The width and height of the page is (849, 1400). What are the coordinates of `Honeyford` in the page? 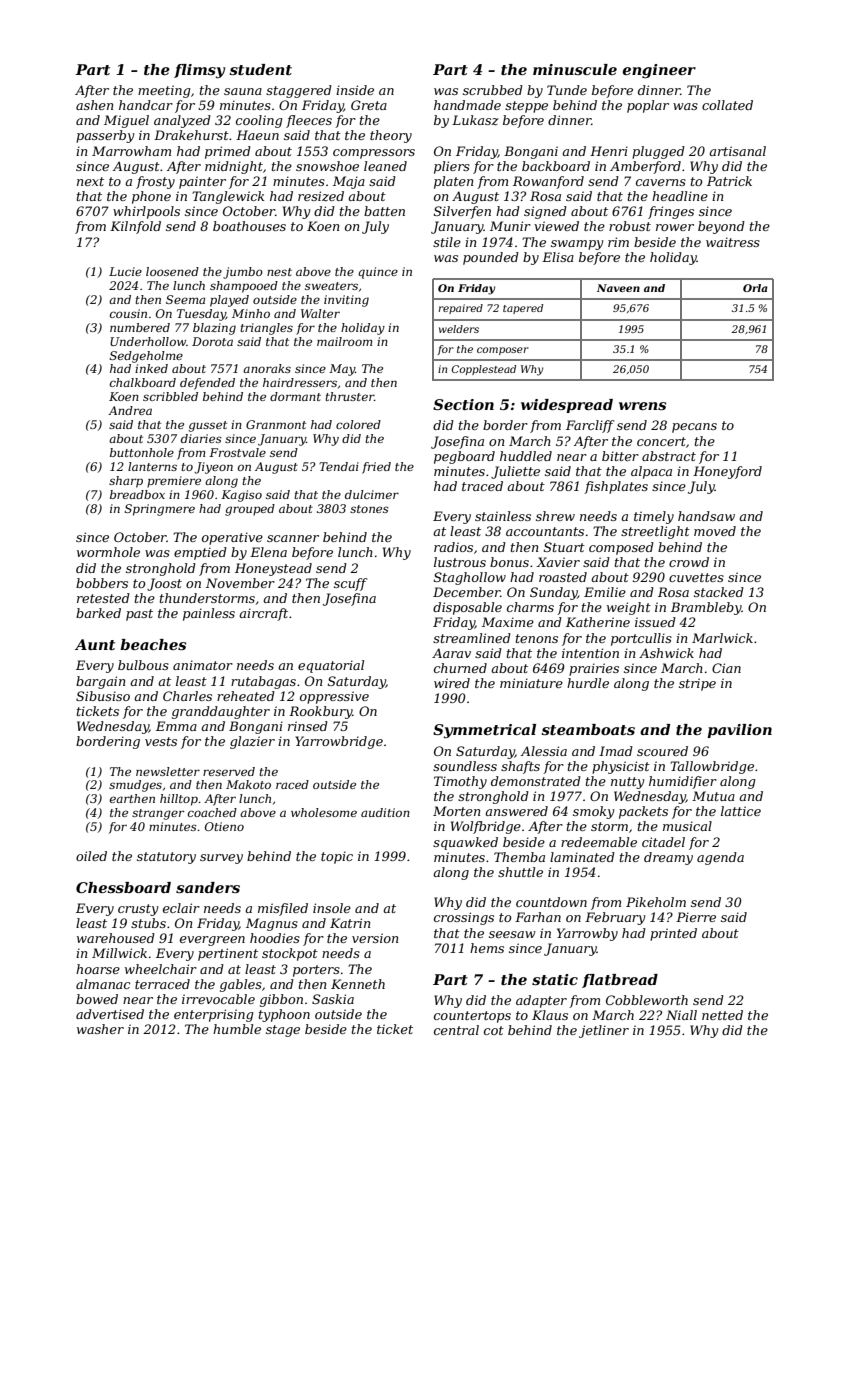 It's located at (727, 472).
